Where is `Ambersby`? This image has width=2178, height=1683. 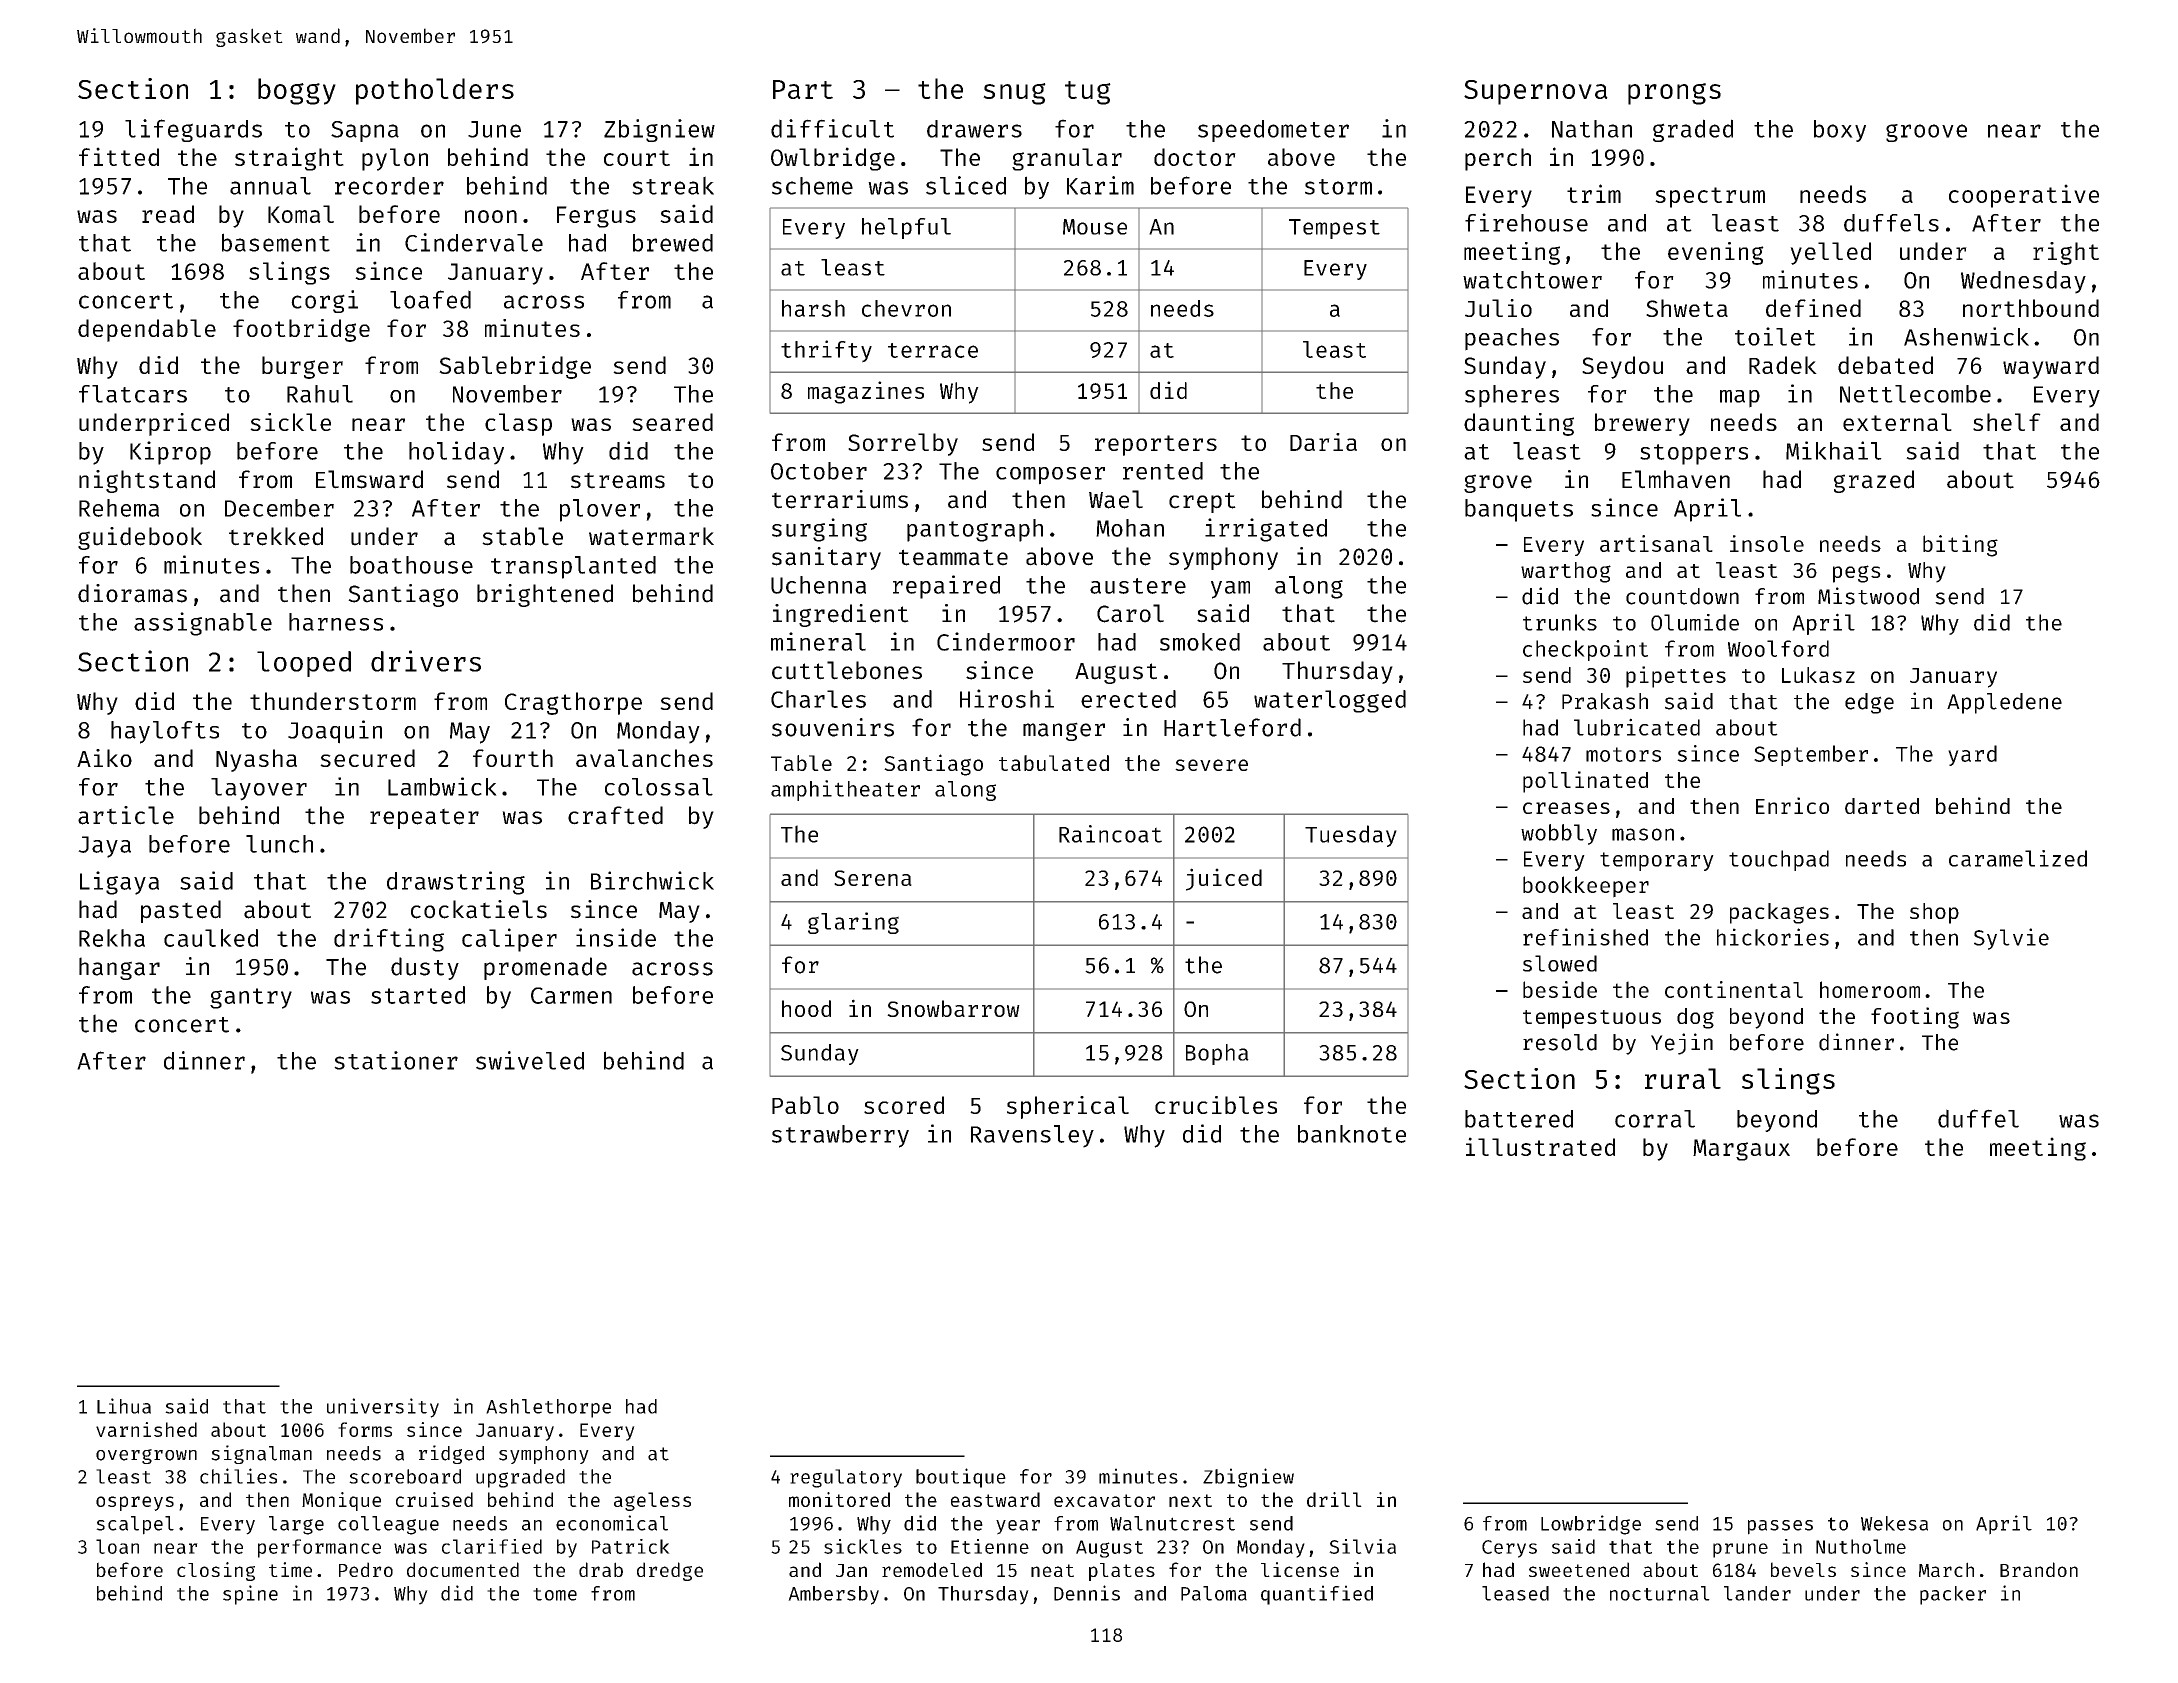 Ambersby is located at coordinates (833, 1595).
